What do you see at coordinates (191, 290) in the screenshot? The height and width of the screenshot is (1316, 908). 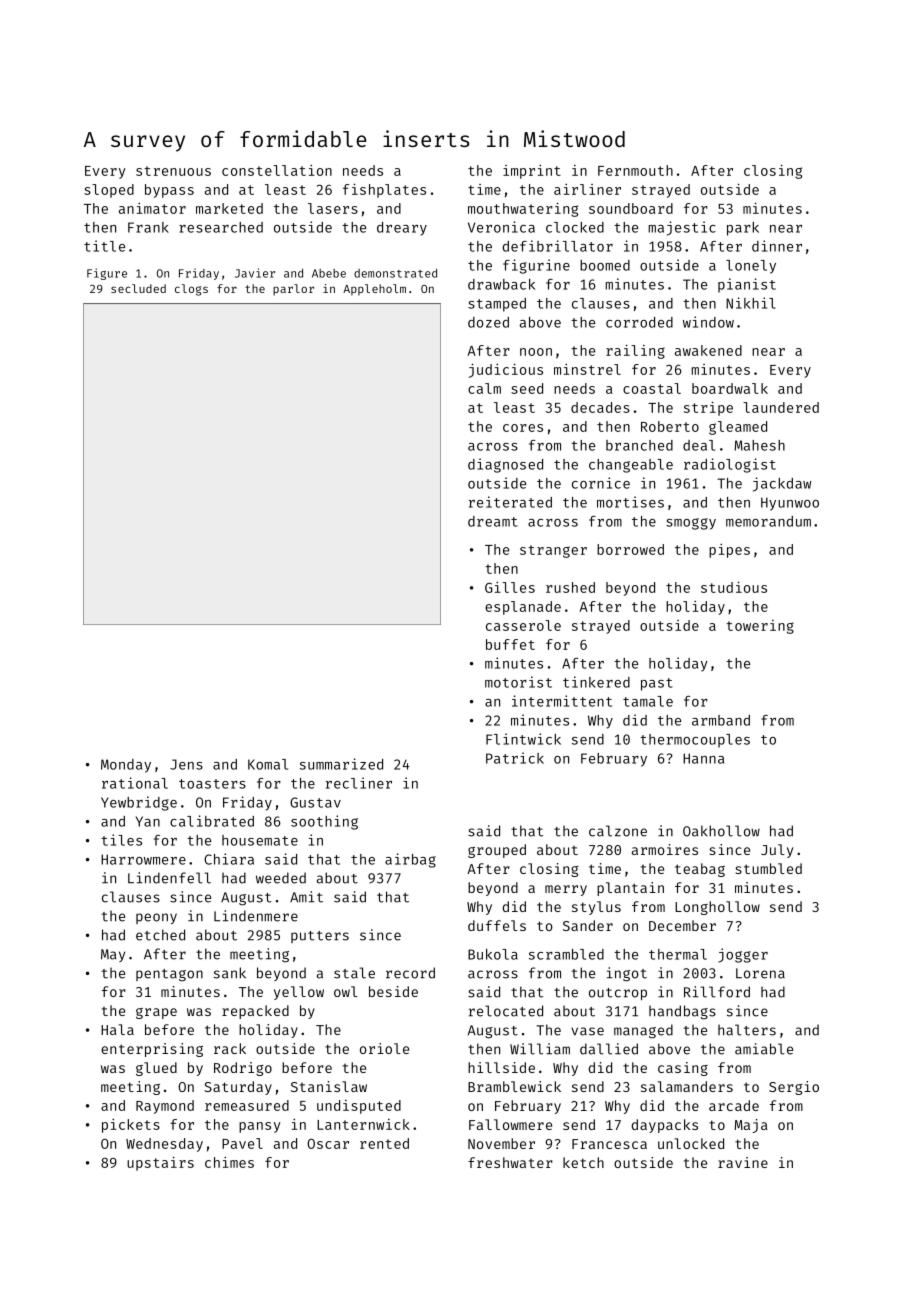 I see `clogs` at bounding box center [191, 290].
